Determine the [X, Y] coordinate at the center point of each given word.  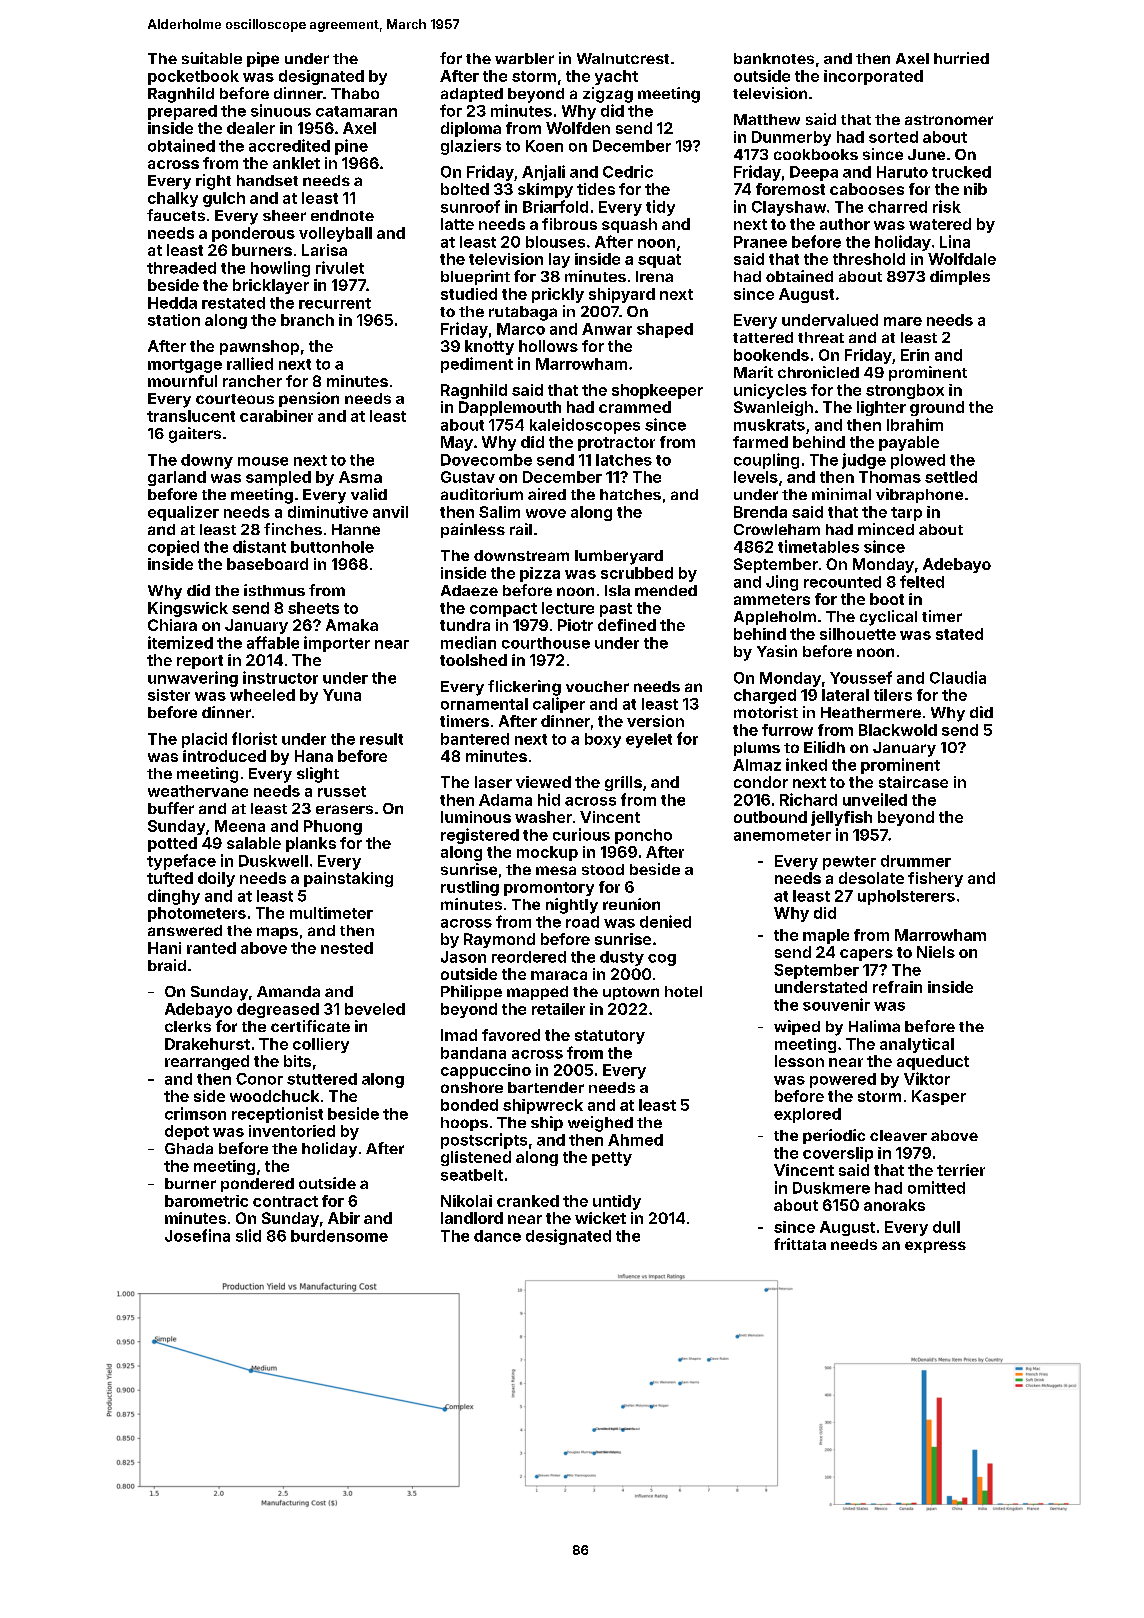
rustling [470, 888]
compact [503, 610]
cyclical [888, 618]
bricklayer [271, 286]
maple [826, 936]
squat [659, 261]
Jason [463, 957]
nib [975, 189]
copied [173, 548]
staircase [913, 782]
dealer [251, 128]
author [845, 224]
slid [248, 1235]
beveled [375, 1009]
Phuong [333, 827]
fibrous [569, 224]
